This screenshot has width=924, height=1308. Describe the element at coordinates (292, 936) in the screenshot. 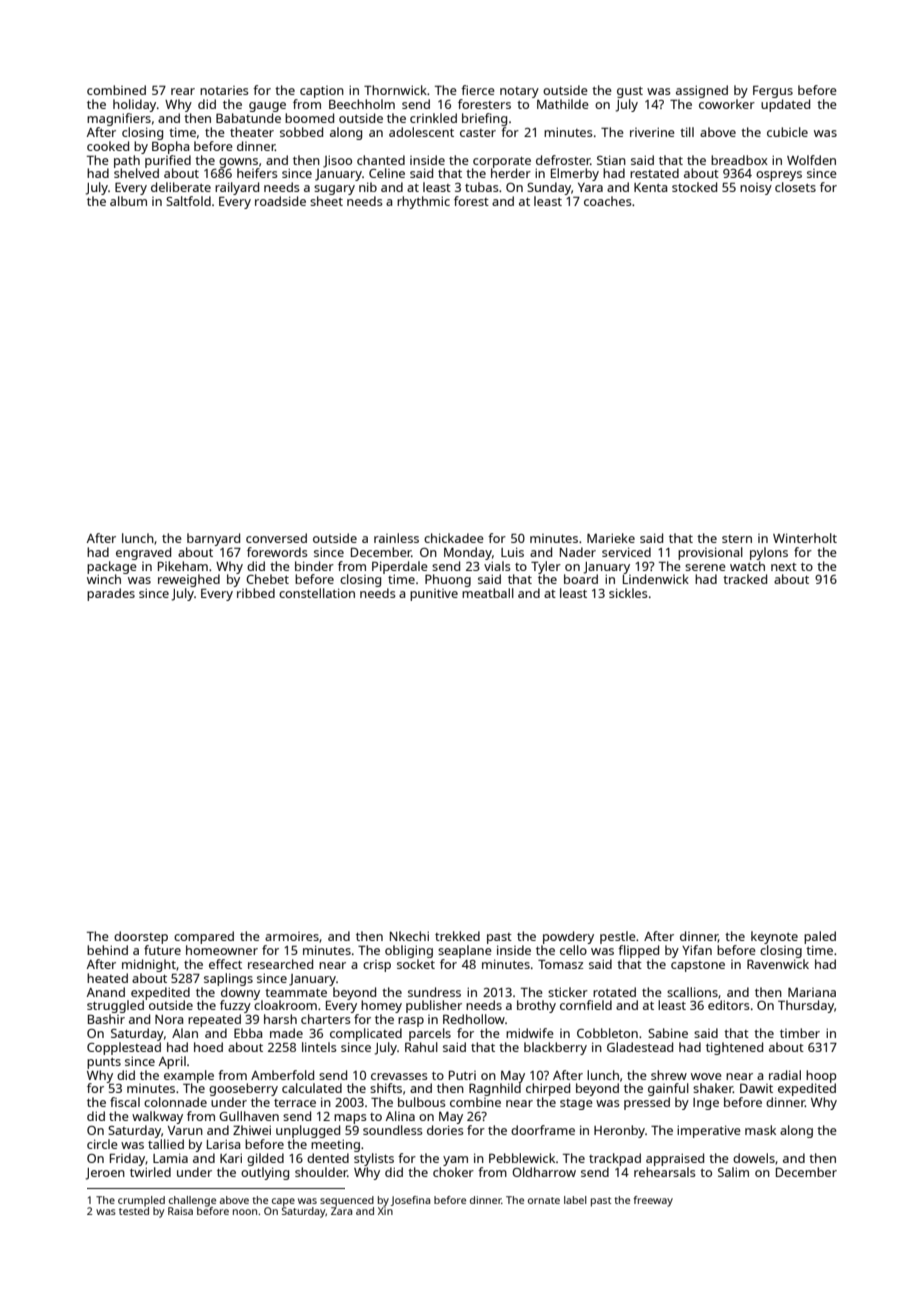

I see `armoires` at that location.
